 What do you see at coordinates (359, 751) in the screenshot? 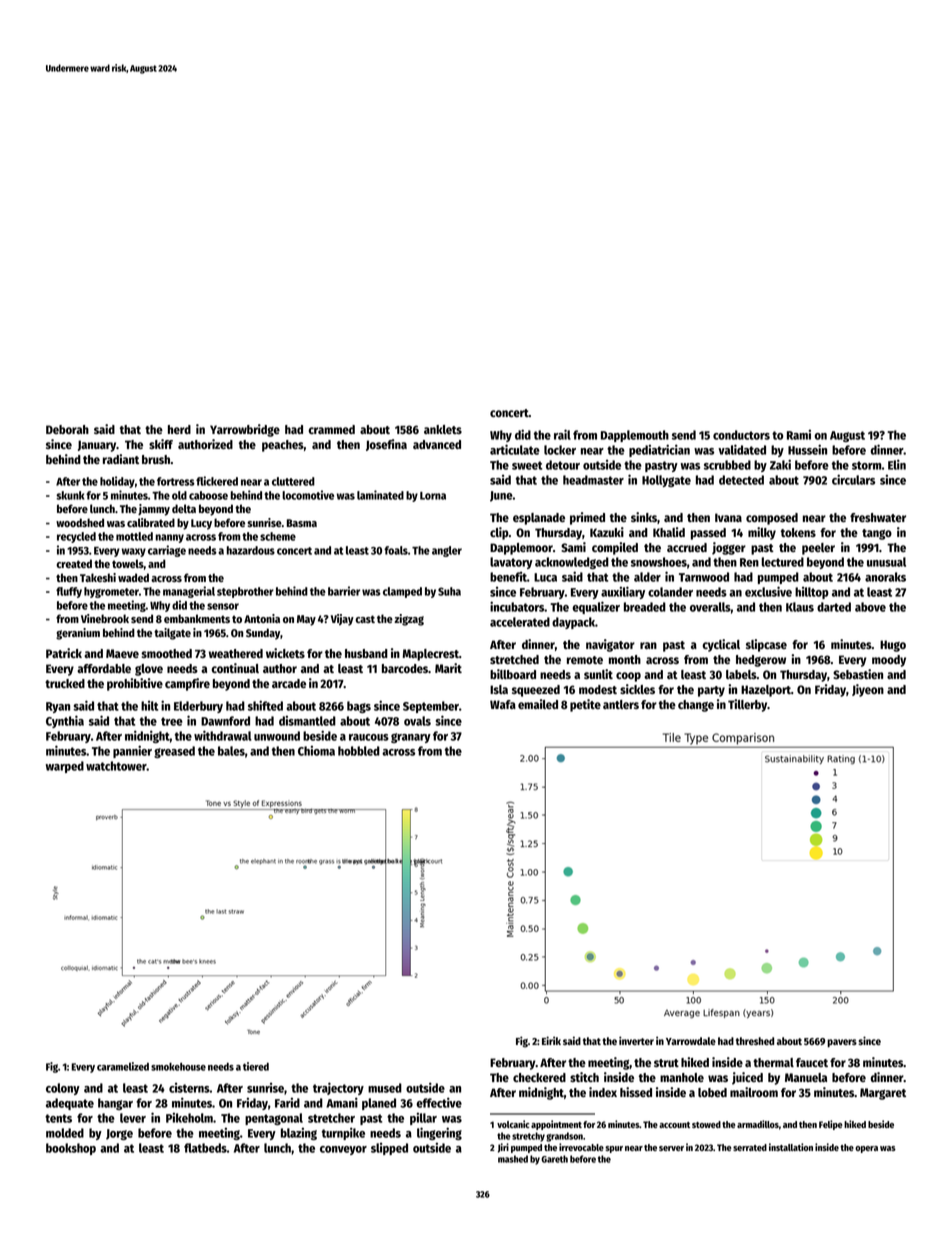
I see `hobbled` at bounding box center [359, 751].
